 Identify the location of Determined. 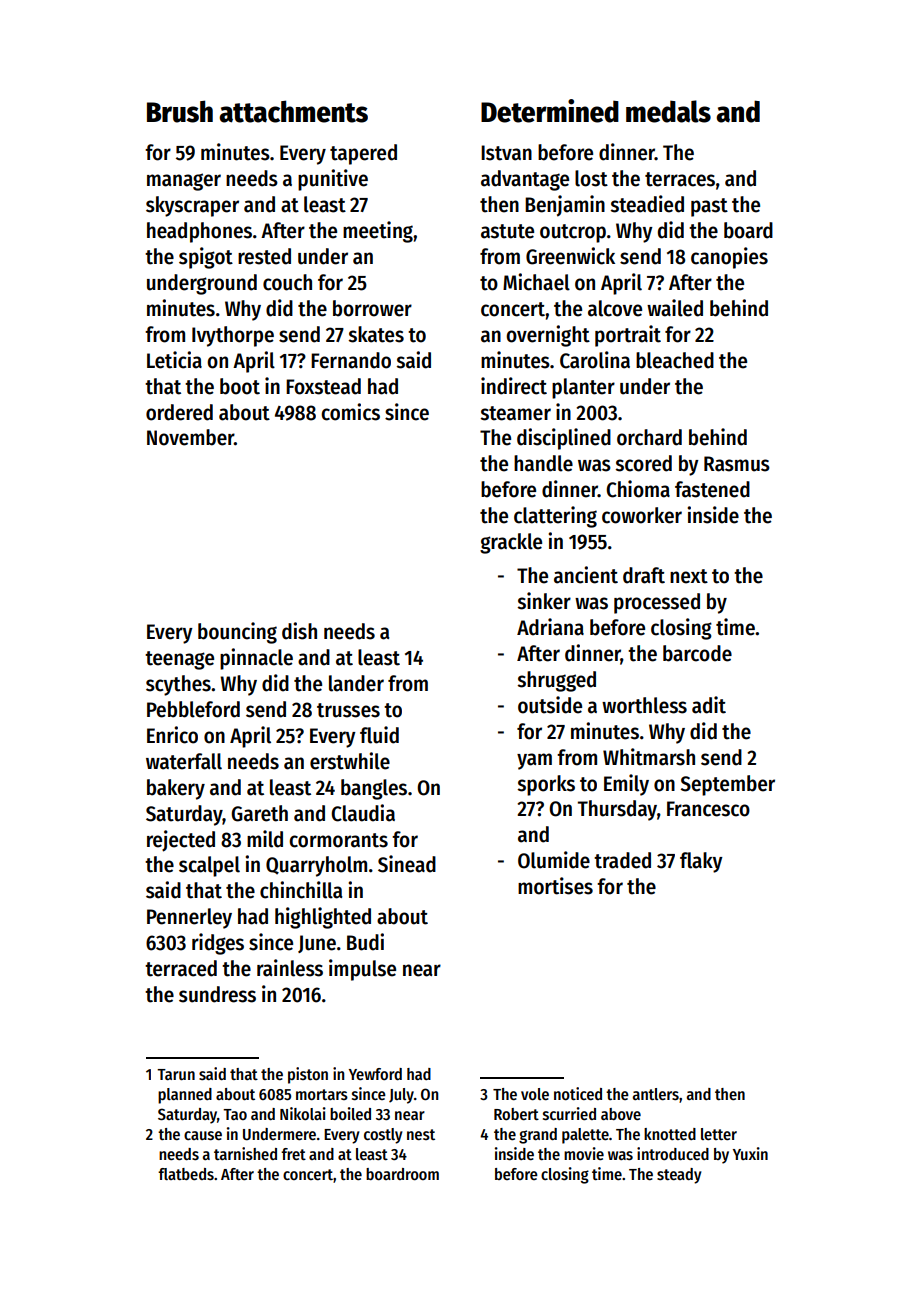
(550, 111).
